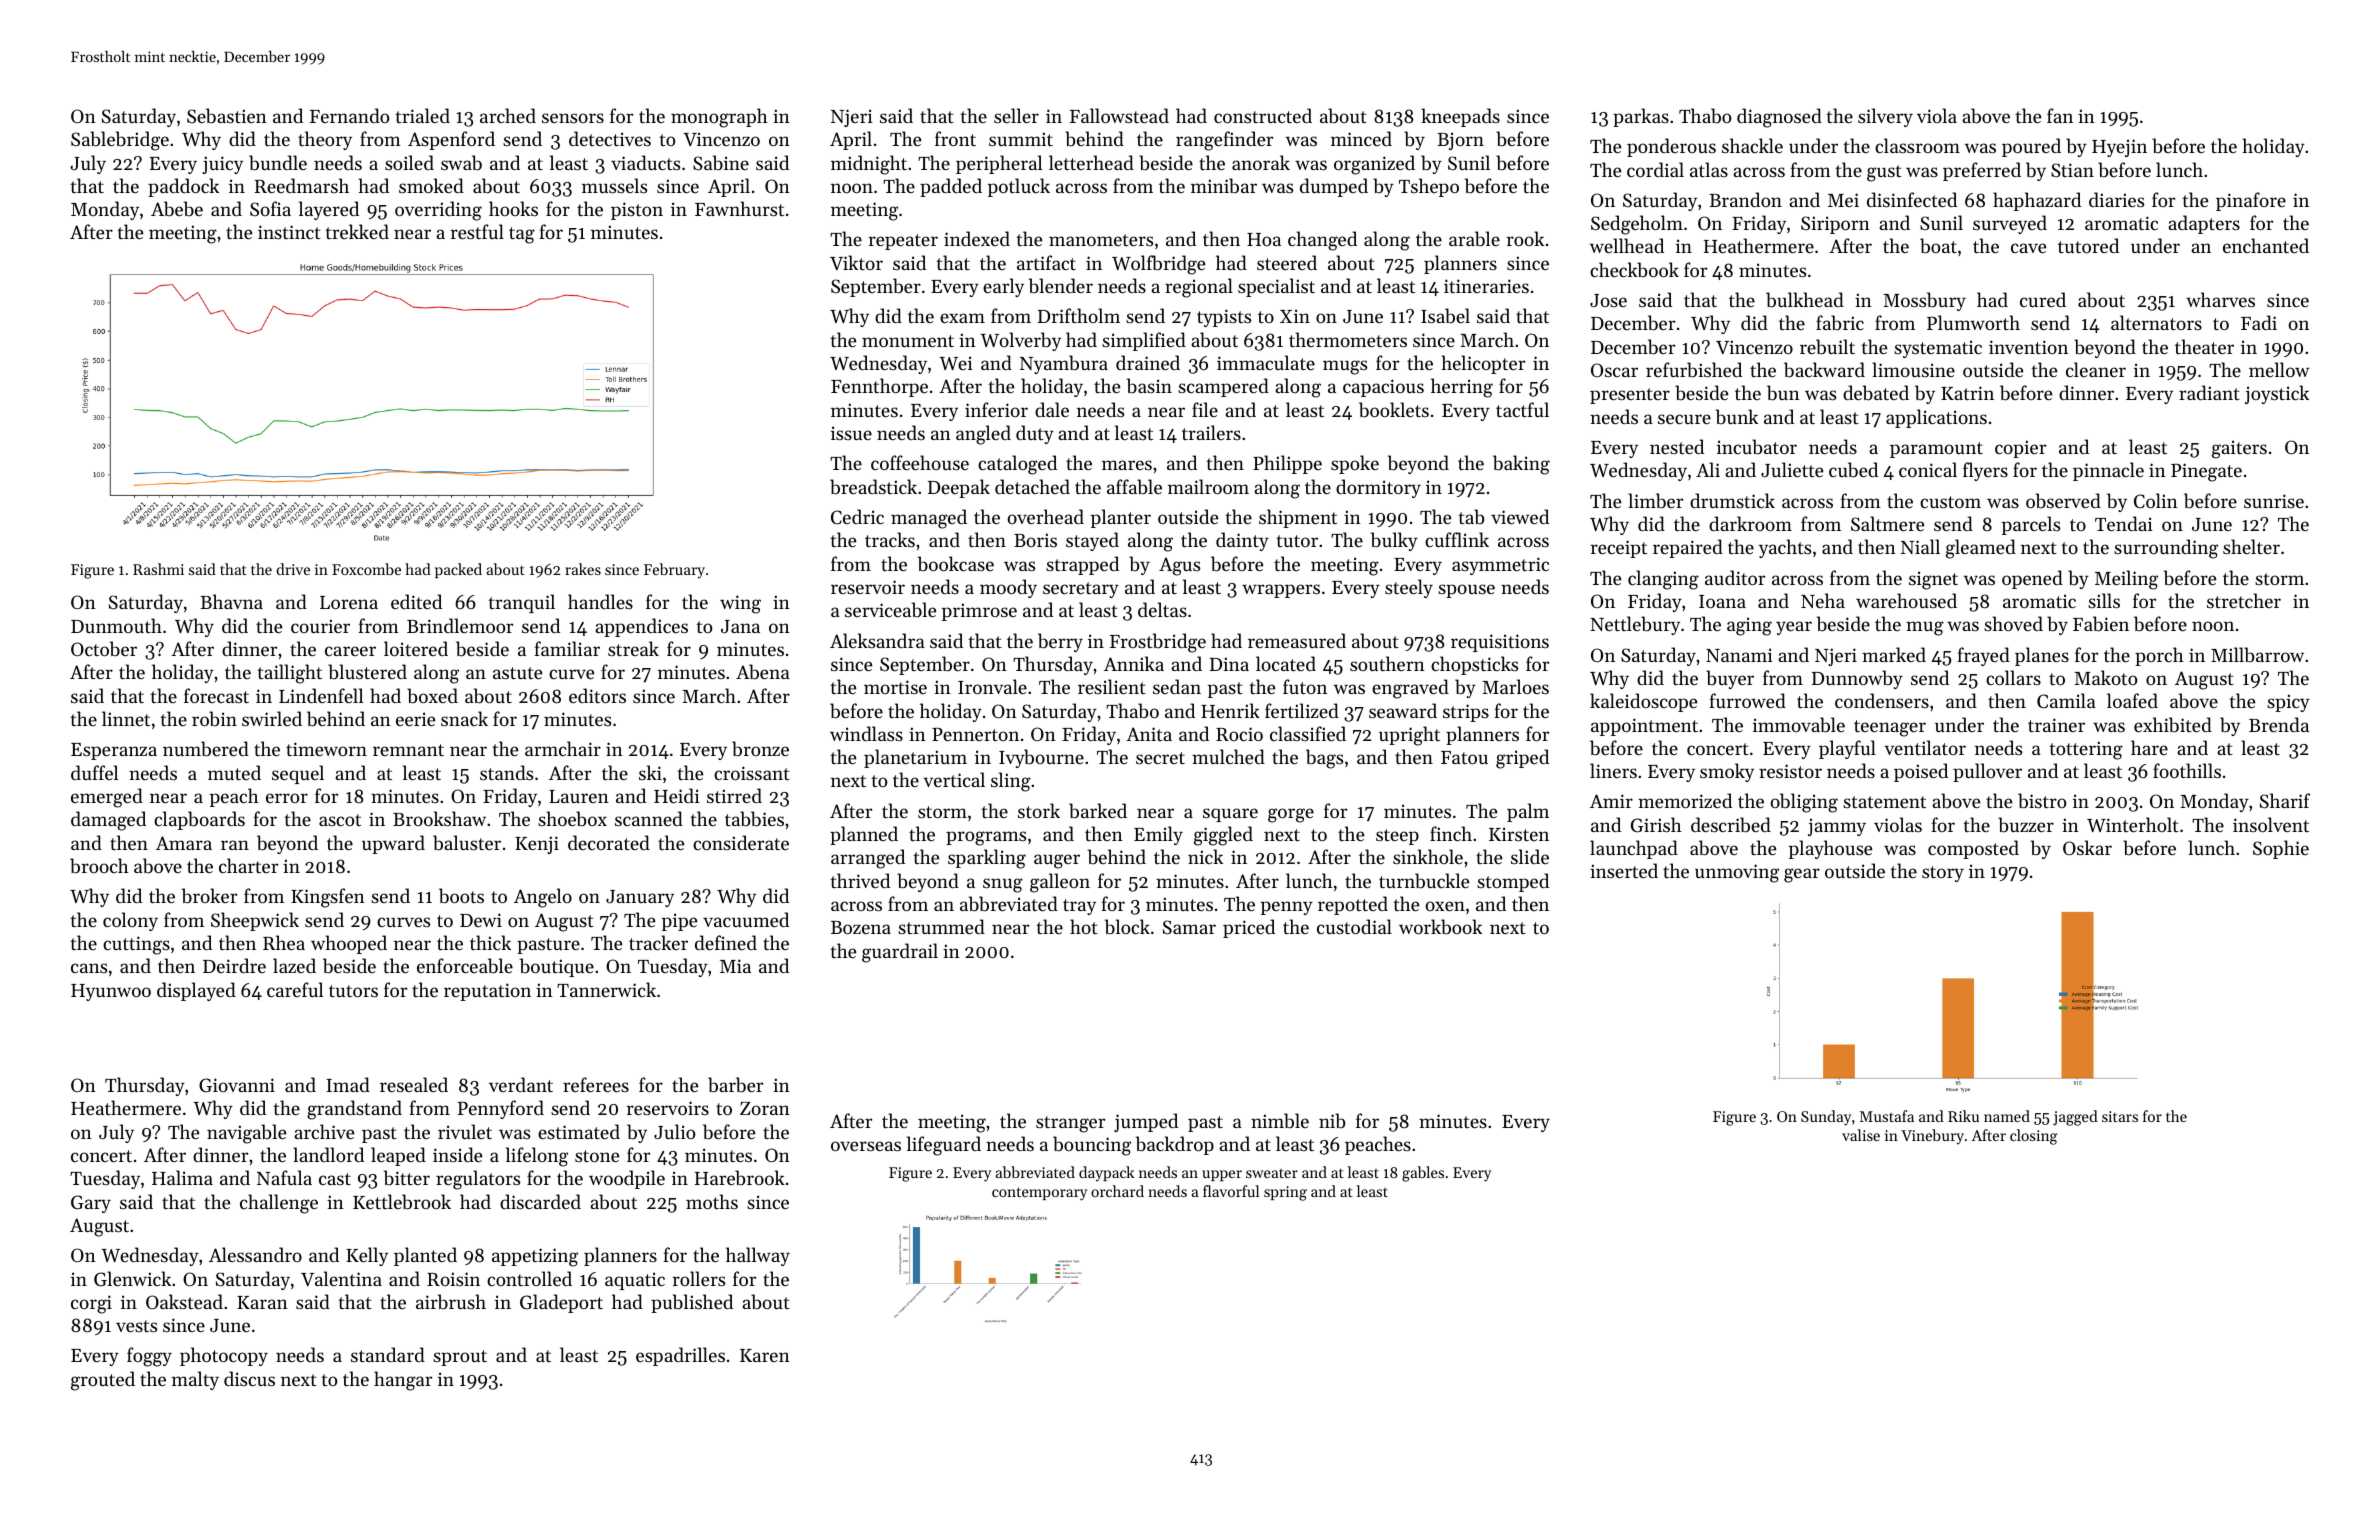 Image resolution: width=2380 pixels, height=1540 pixels. I want to click on sinkhole, so click(1428, 856).
